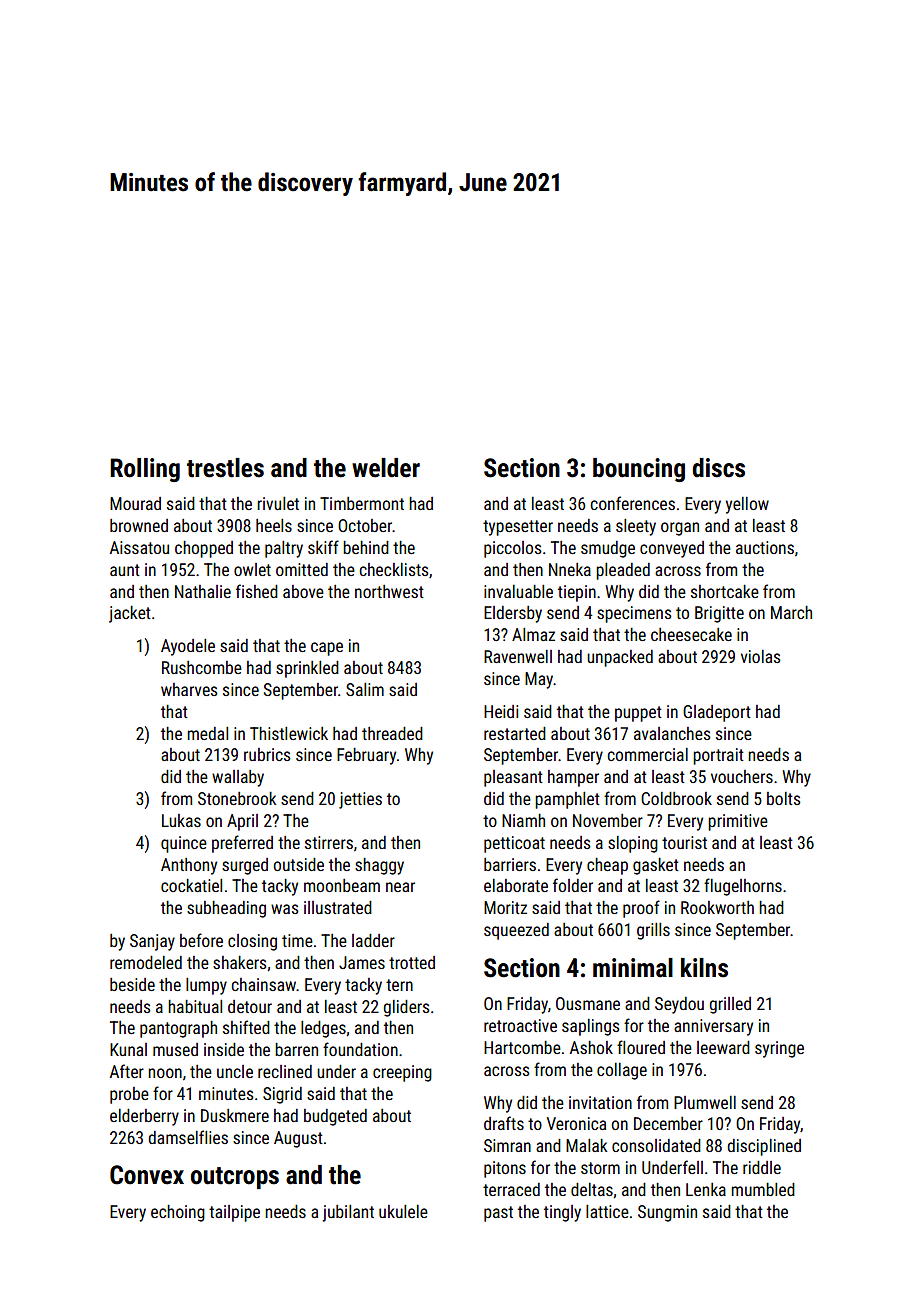 This image has height=1311, width=924. I want to click on Nathalie, so click(203, 591).
